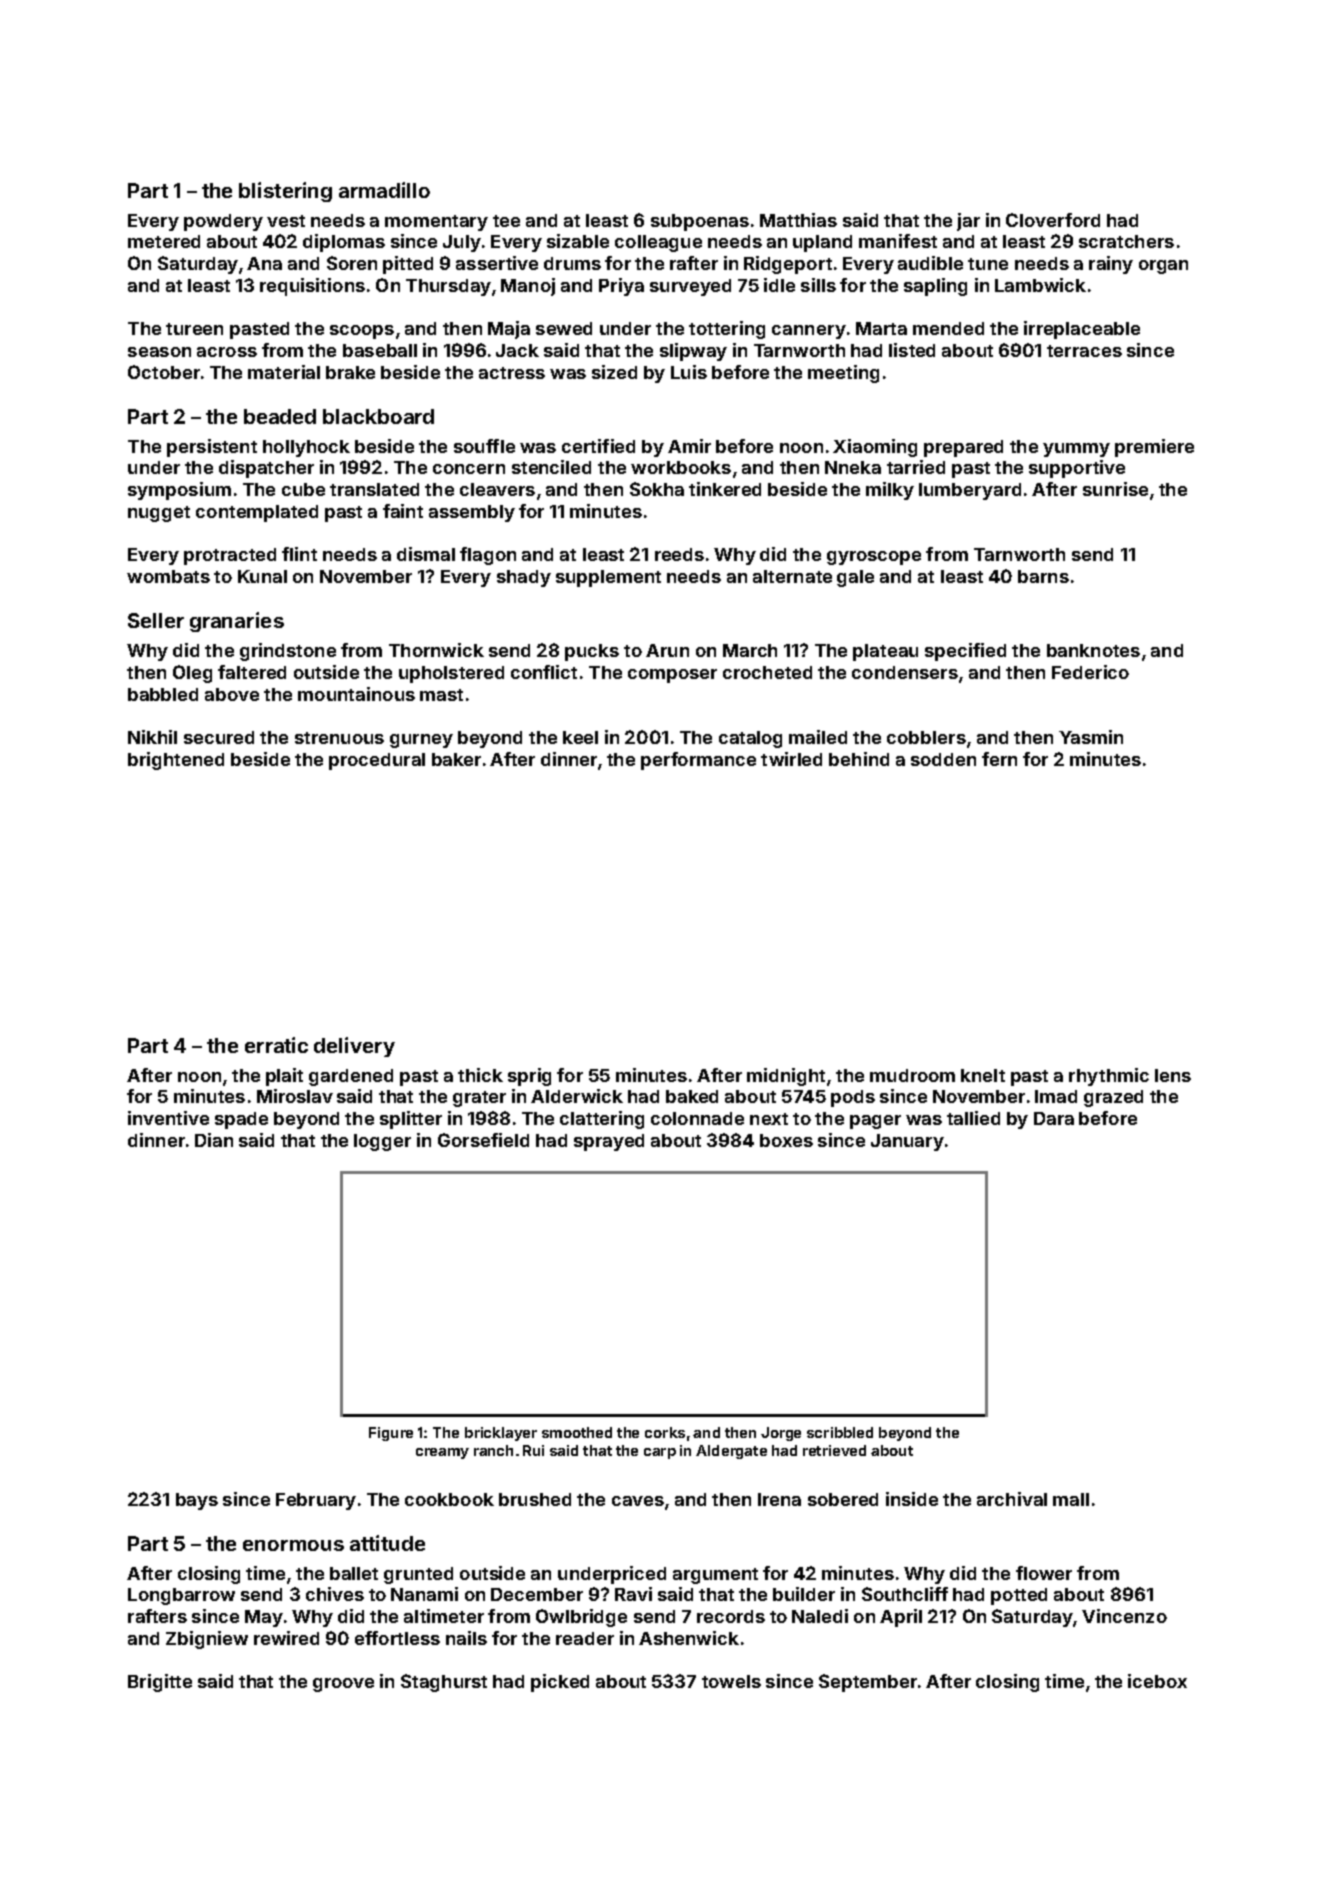 This document has height=1878, width=1328. I want to click on keel, so click(580, 737).
